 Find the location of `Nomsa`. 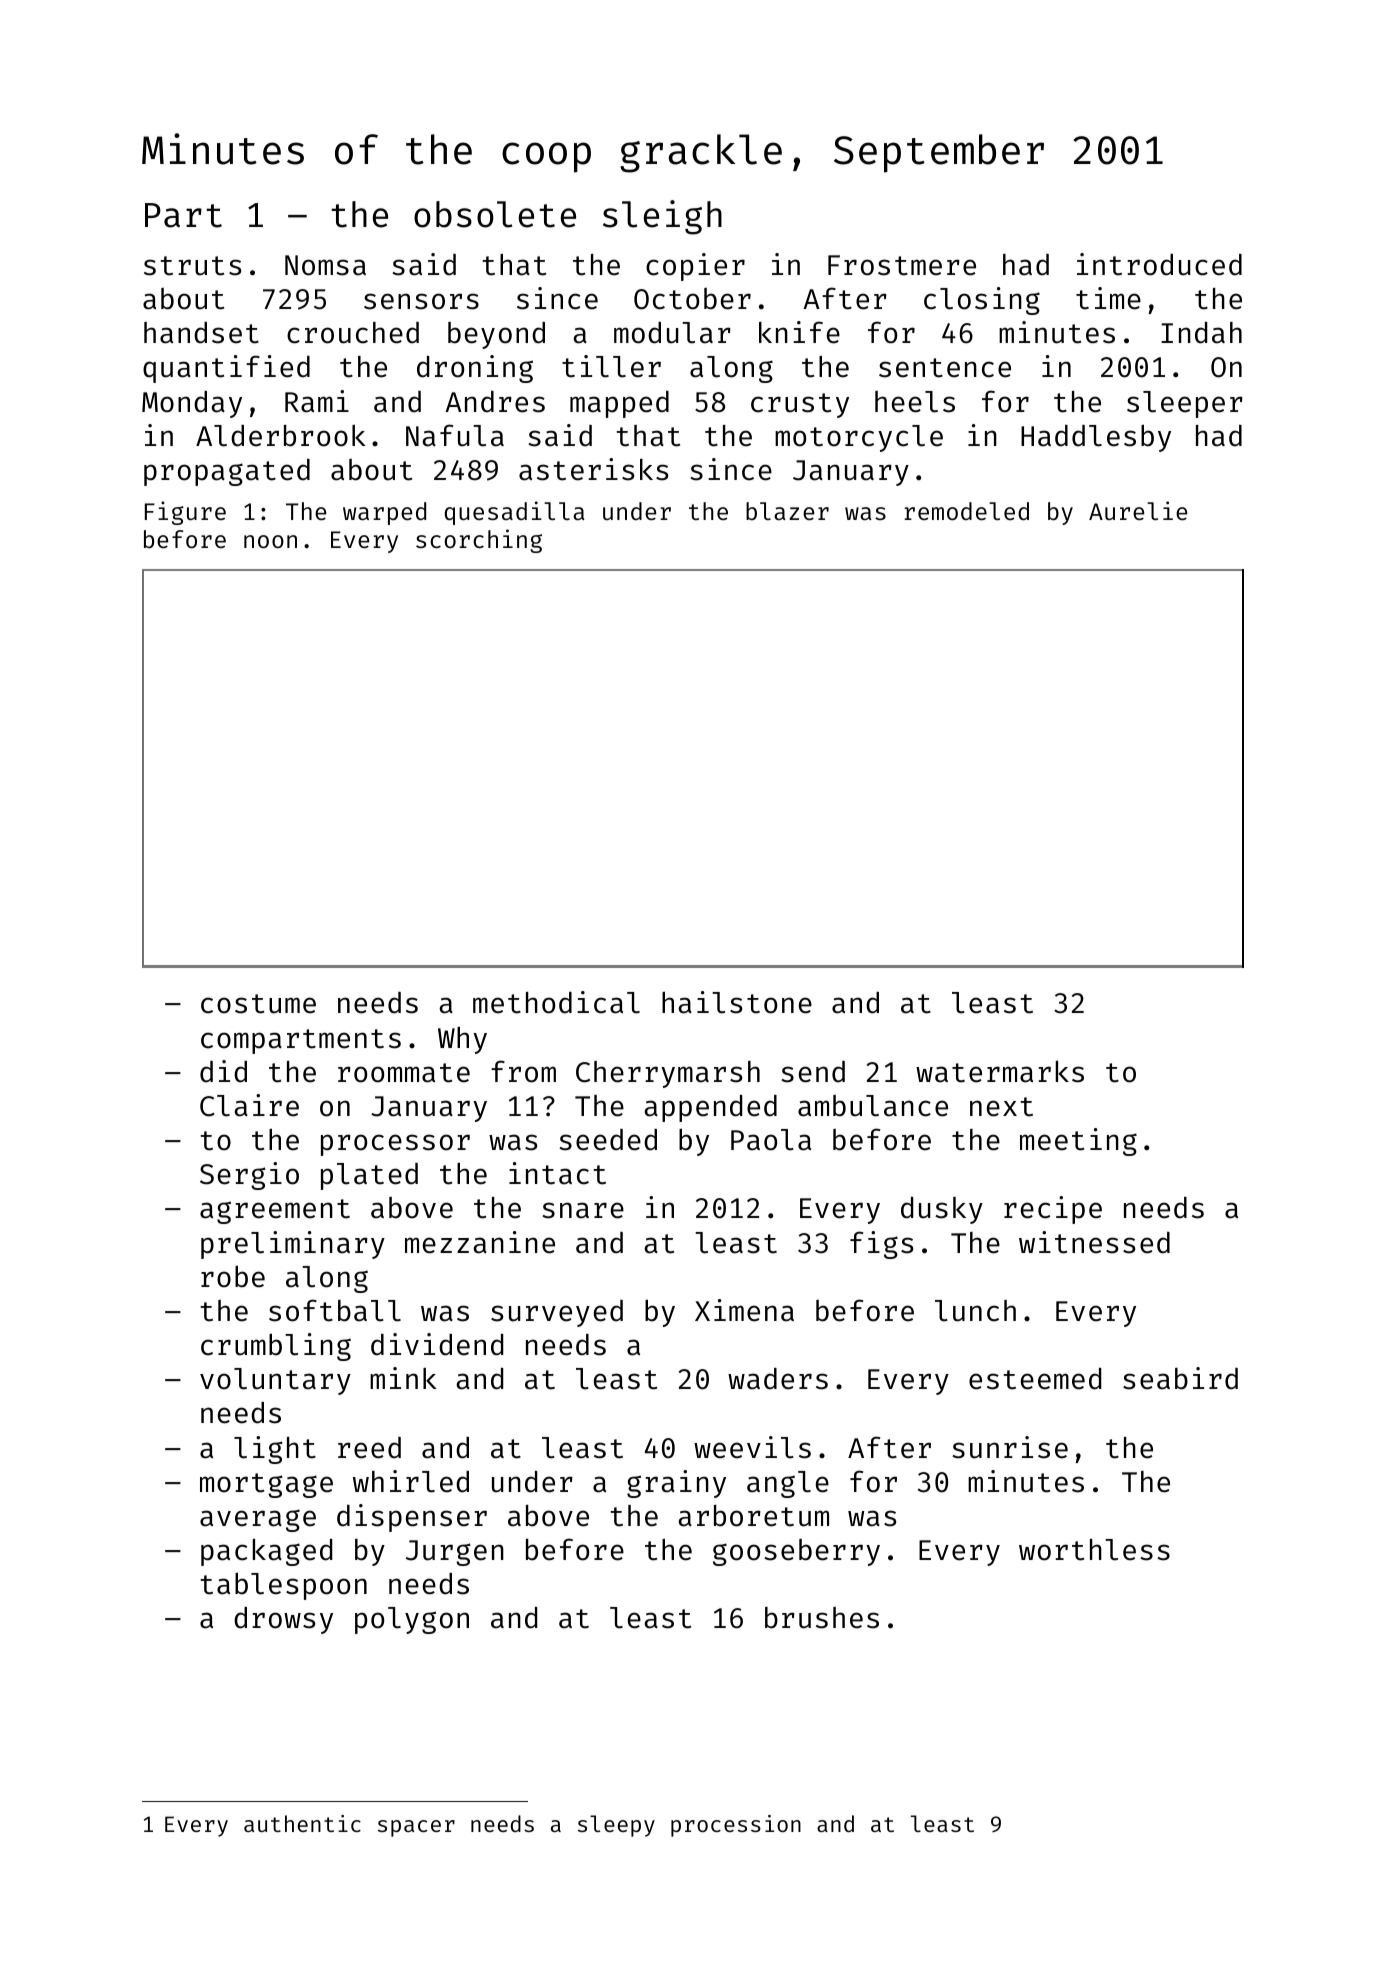

Nomsa is located at coordinates (325, 265).
